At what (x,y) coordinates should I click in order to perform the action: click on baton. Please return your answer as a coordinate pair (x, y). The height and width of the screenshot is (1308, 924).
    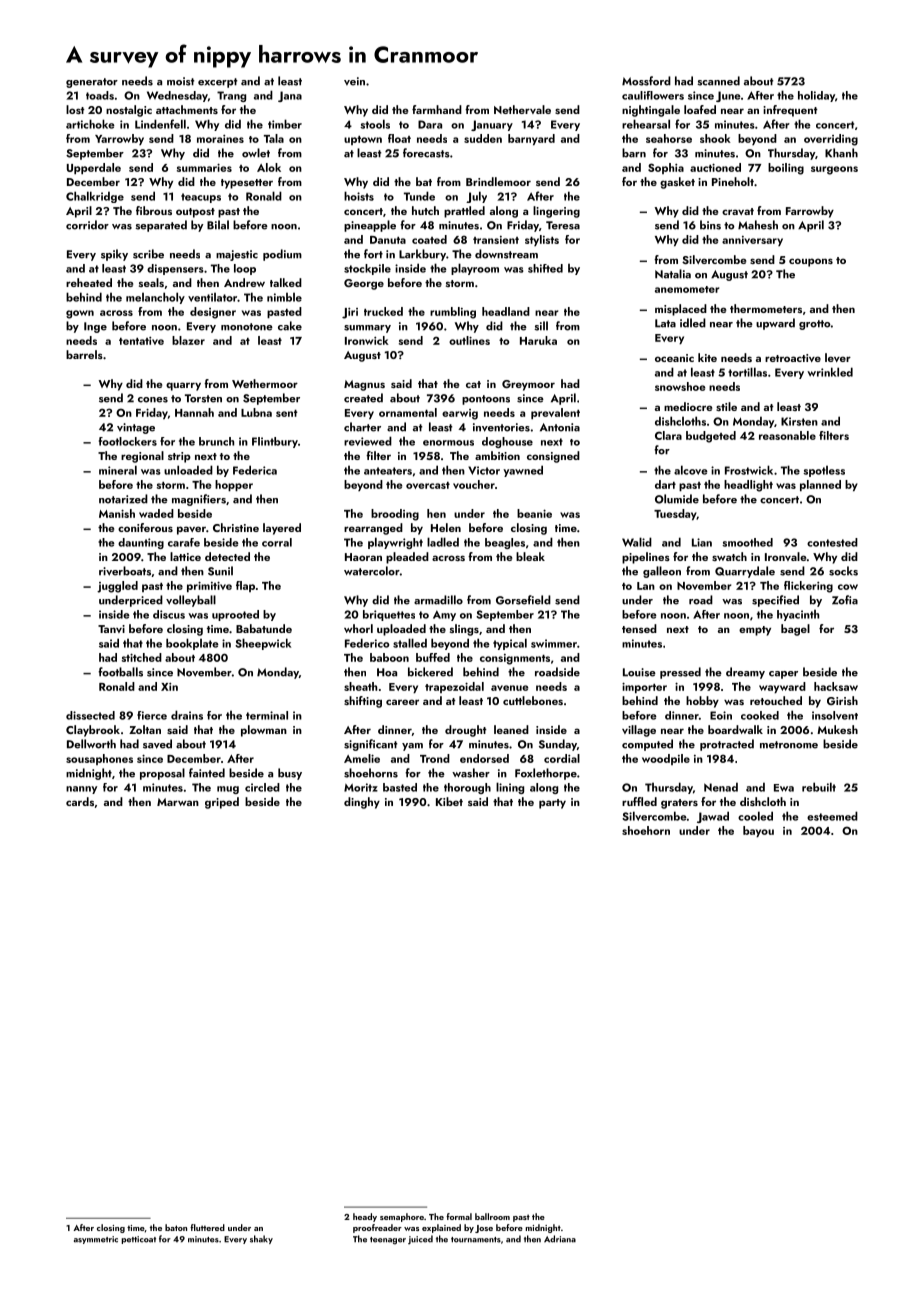
    Looking at the image, I should click on (176, 1227).
